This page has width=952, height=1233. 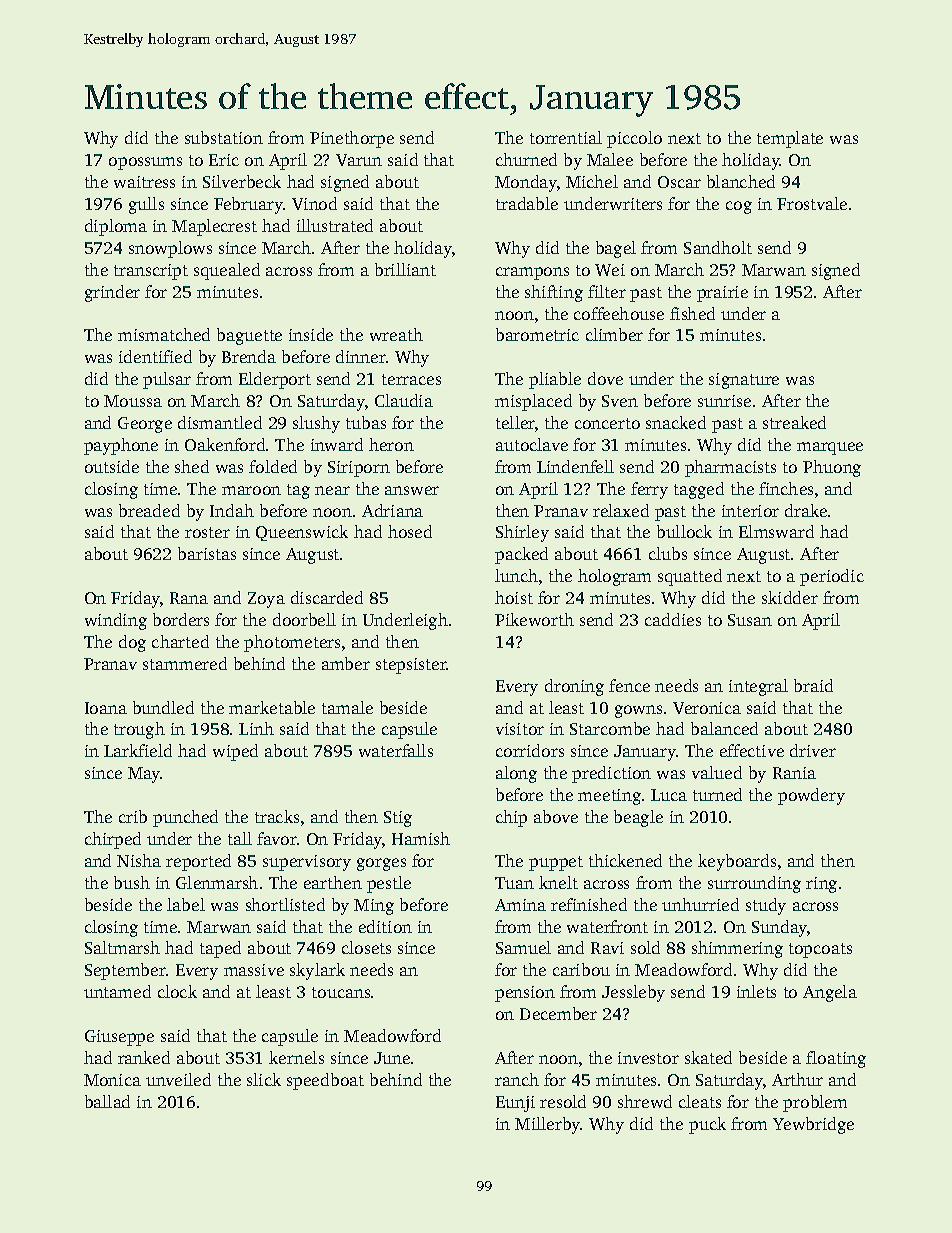 What do you see at coordinates (790, 139) in the page?
I see `template` at bounding box center [790, 139].
